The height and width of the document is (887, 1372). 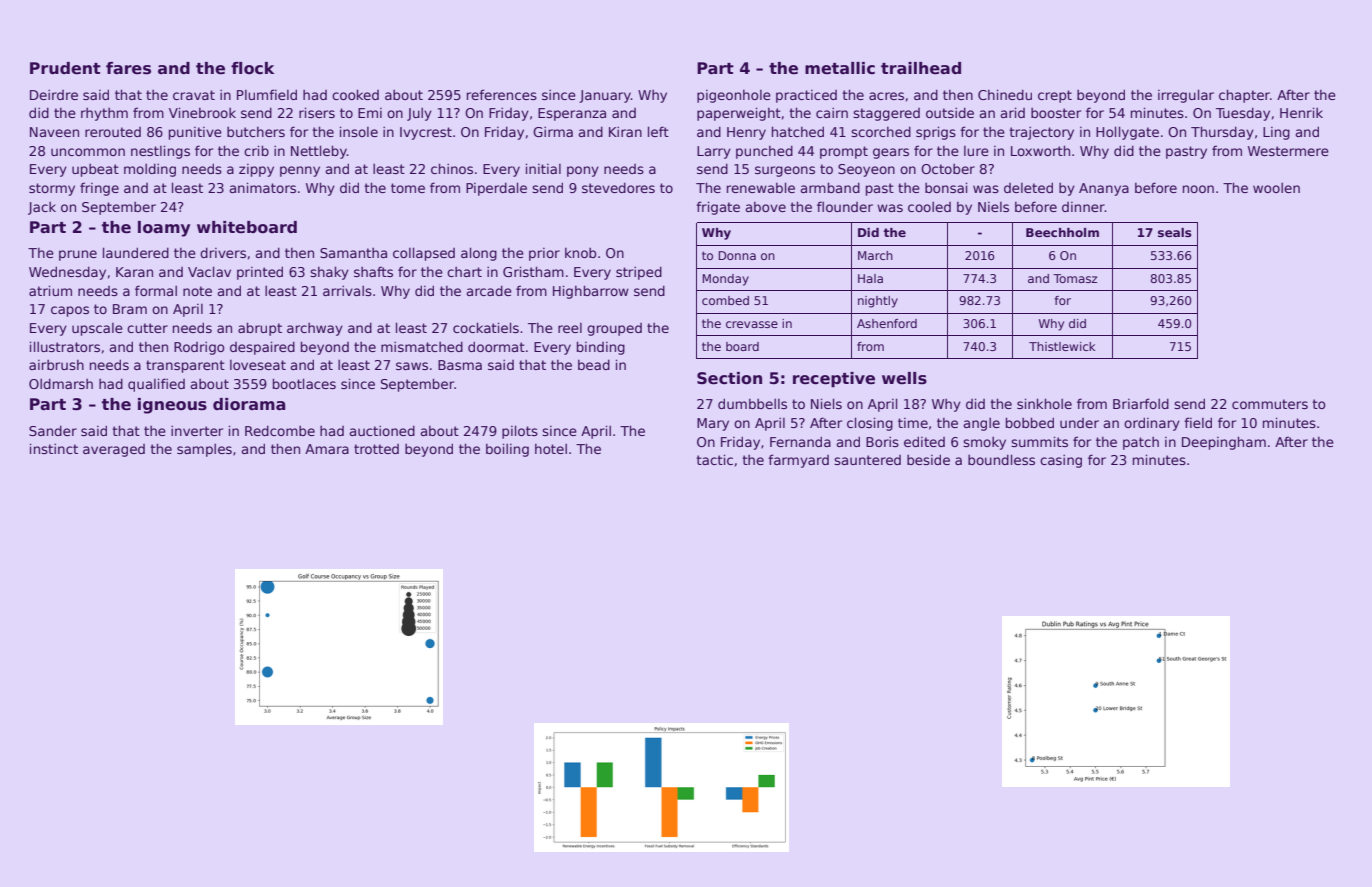 I want to click on metallic, so click(x=840, y=68).
